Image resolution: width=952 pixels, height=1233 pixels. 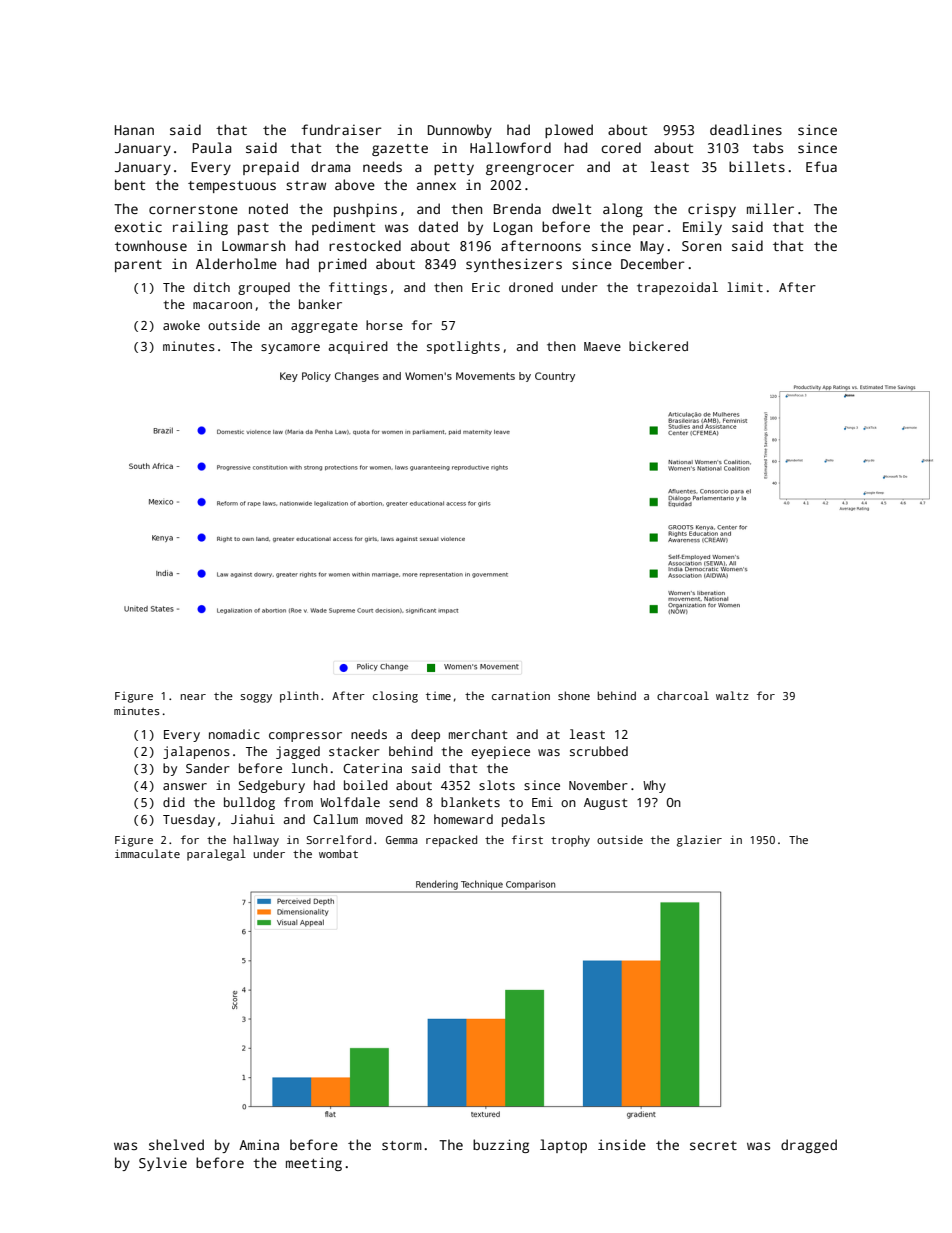 What do you see at coordinates (563, 1146) in the screenshot?
I see `laptop` at bounding box center [563, 1146].
